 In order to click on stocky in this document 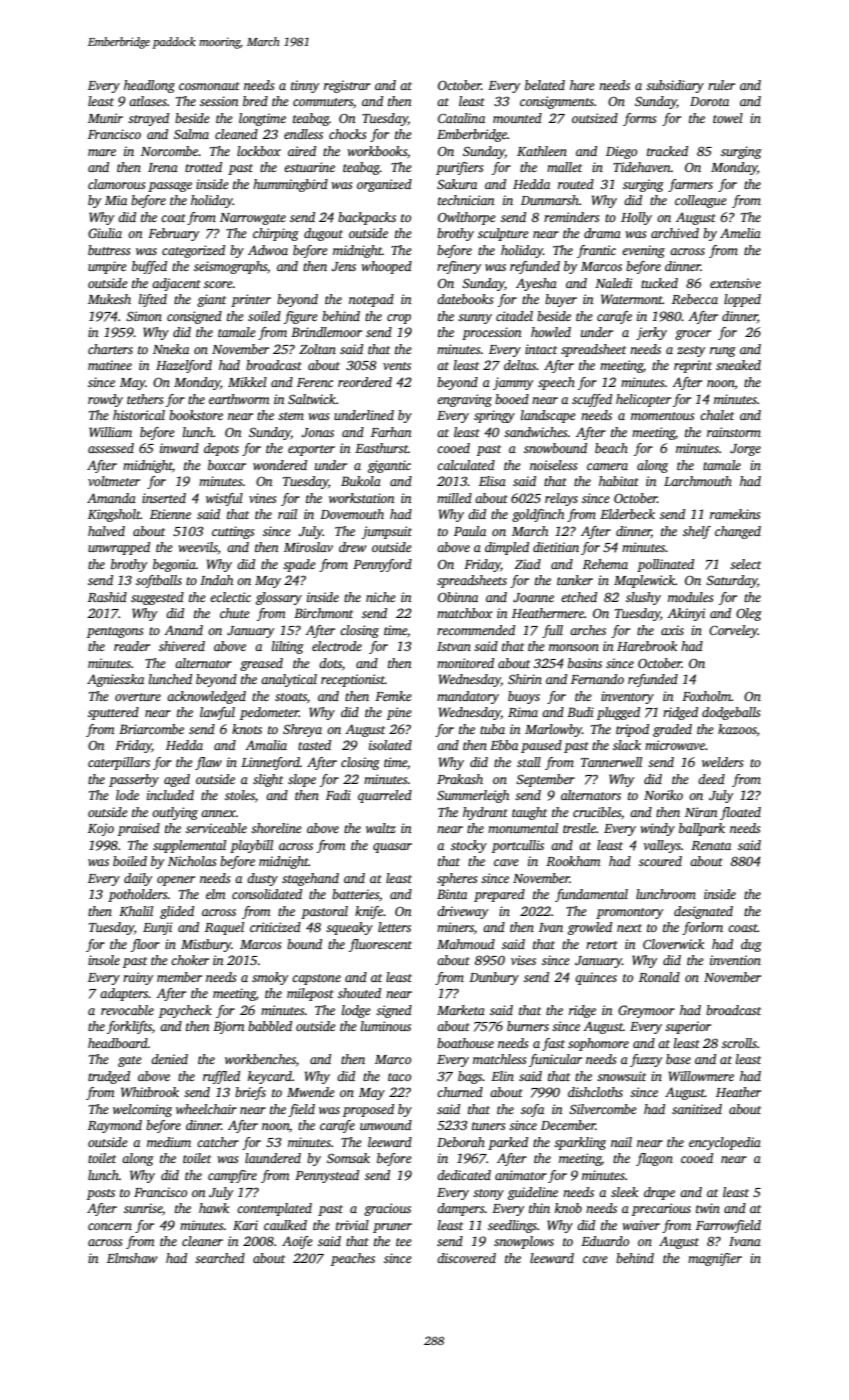, I will do `click(469, 846)`.
